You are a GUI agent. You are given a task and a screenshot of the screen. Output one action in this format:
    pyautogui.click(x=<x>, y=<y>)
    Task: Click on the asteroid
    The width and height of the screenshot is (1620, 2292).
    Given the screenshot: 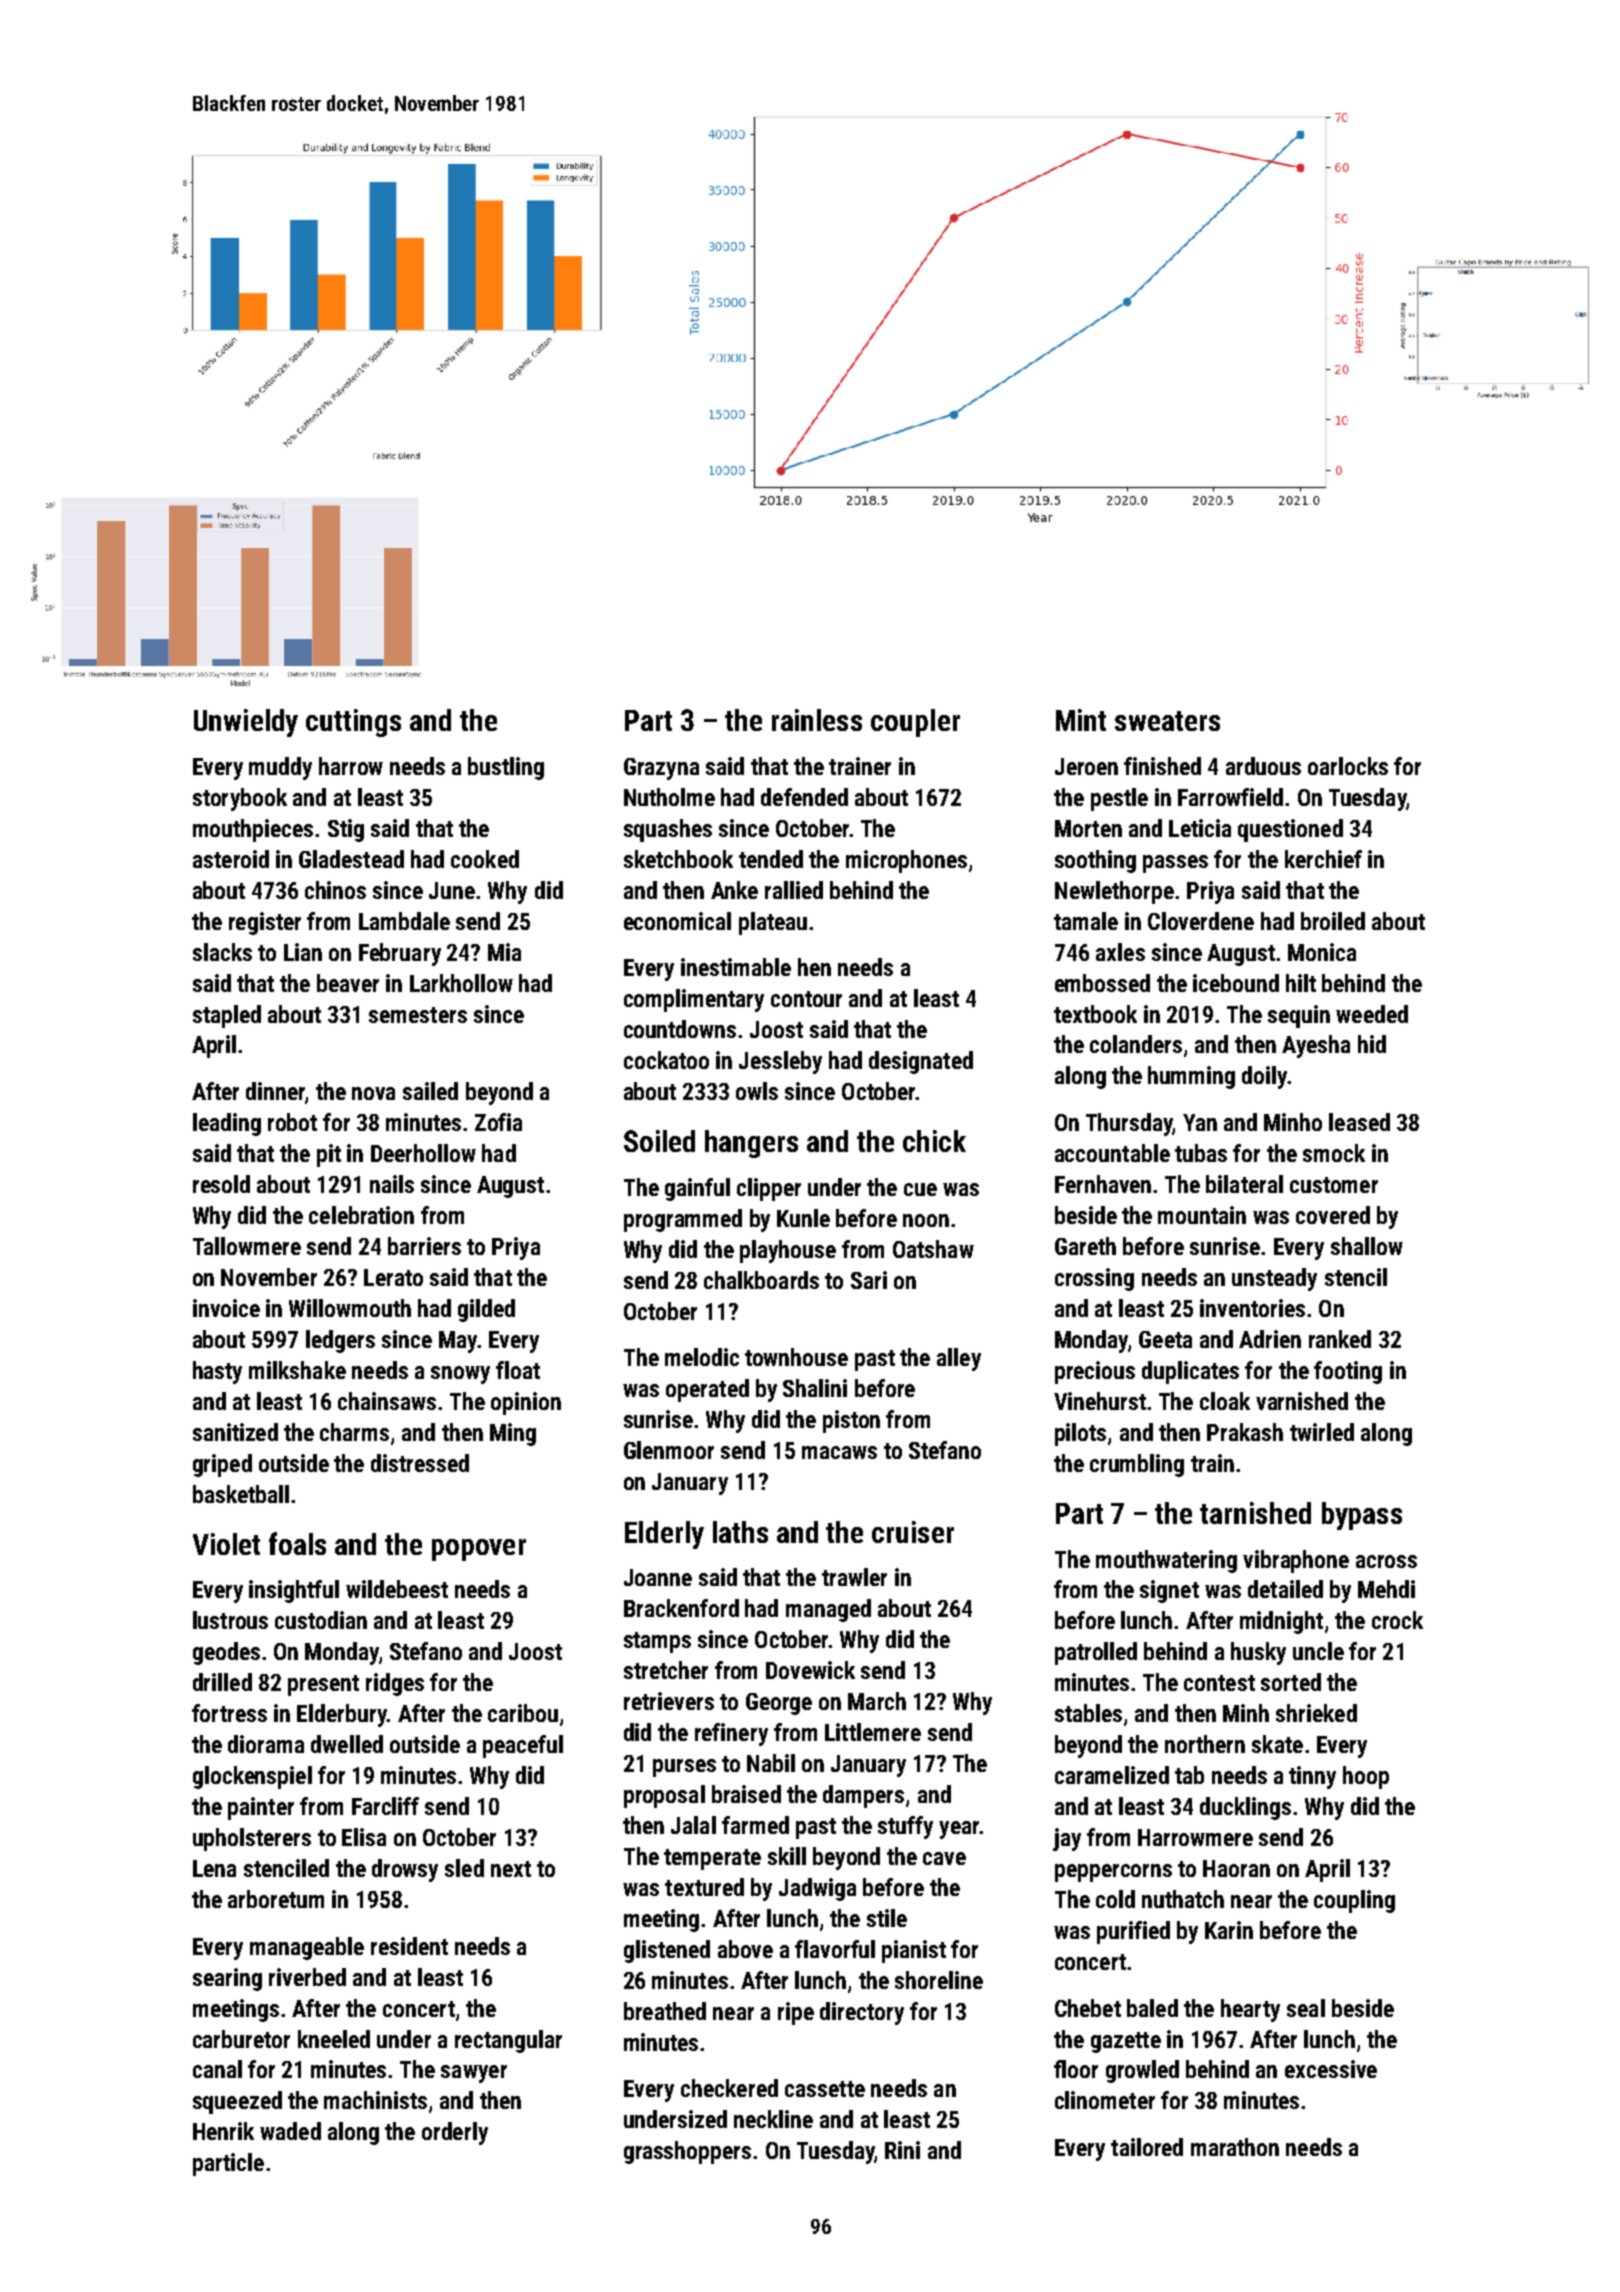 What is the action you would take?
    pyautogui.click(x=231, y=859)
